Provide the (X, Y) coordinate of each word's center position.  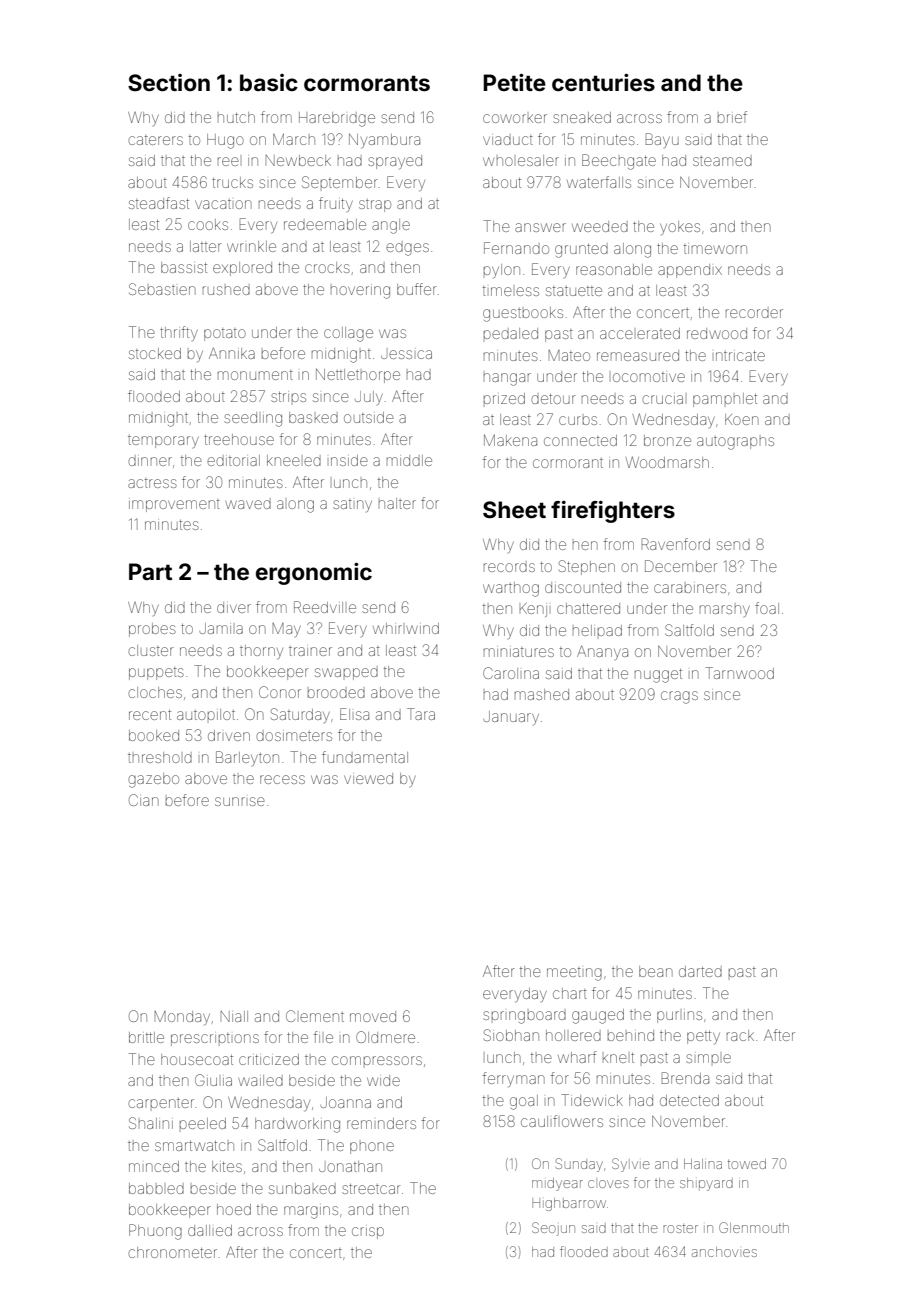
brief (732, 117)
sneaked (582, 117)
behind (631, 1035)
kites (227, 1166)
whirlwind (406, 628)
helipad (597, 630)
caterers (155, 140)
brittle (146, 1037)
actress (152, 483)
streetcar (371, 1189)
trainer (310, 651)
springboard (524, 1017)
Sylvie (631, 1165)
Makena (510, 440)
